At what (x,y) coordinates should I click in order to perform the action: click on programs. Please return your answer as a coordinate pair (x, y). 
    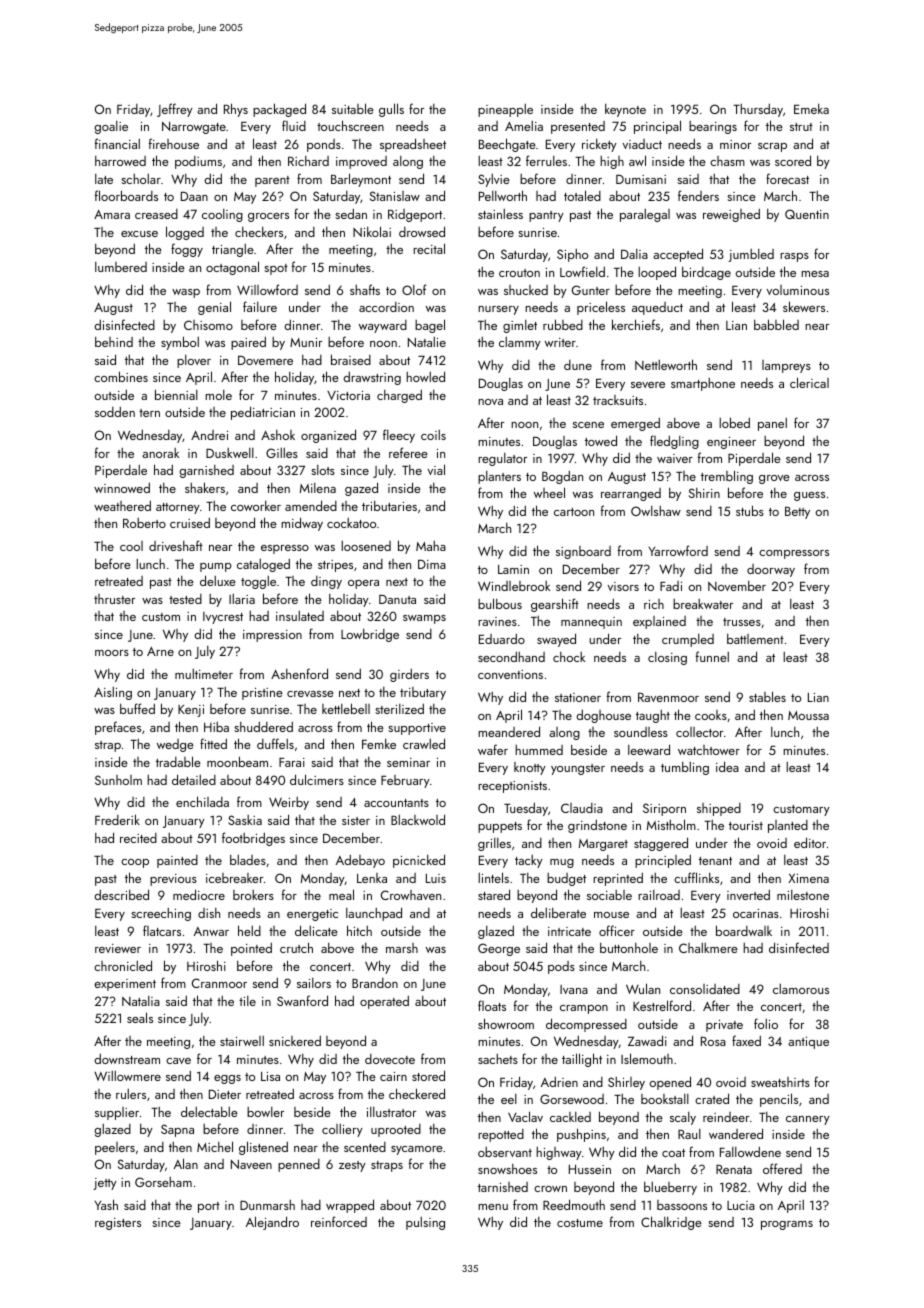
    Looking at the image, I should click on (787, 1225).
